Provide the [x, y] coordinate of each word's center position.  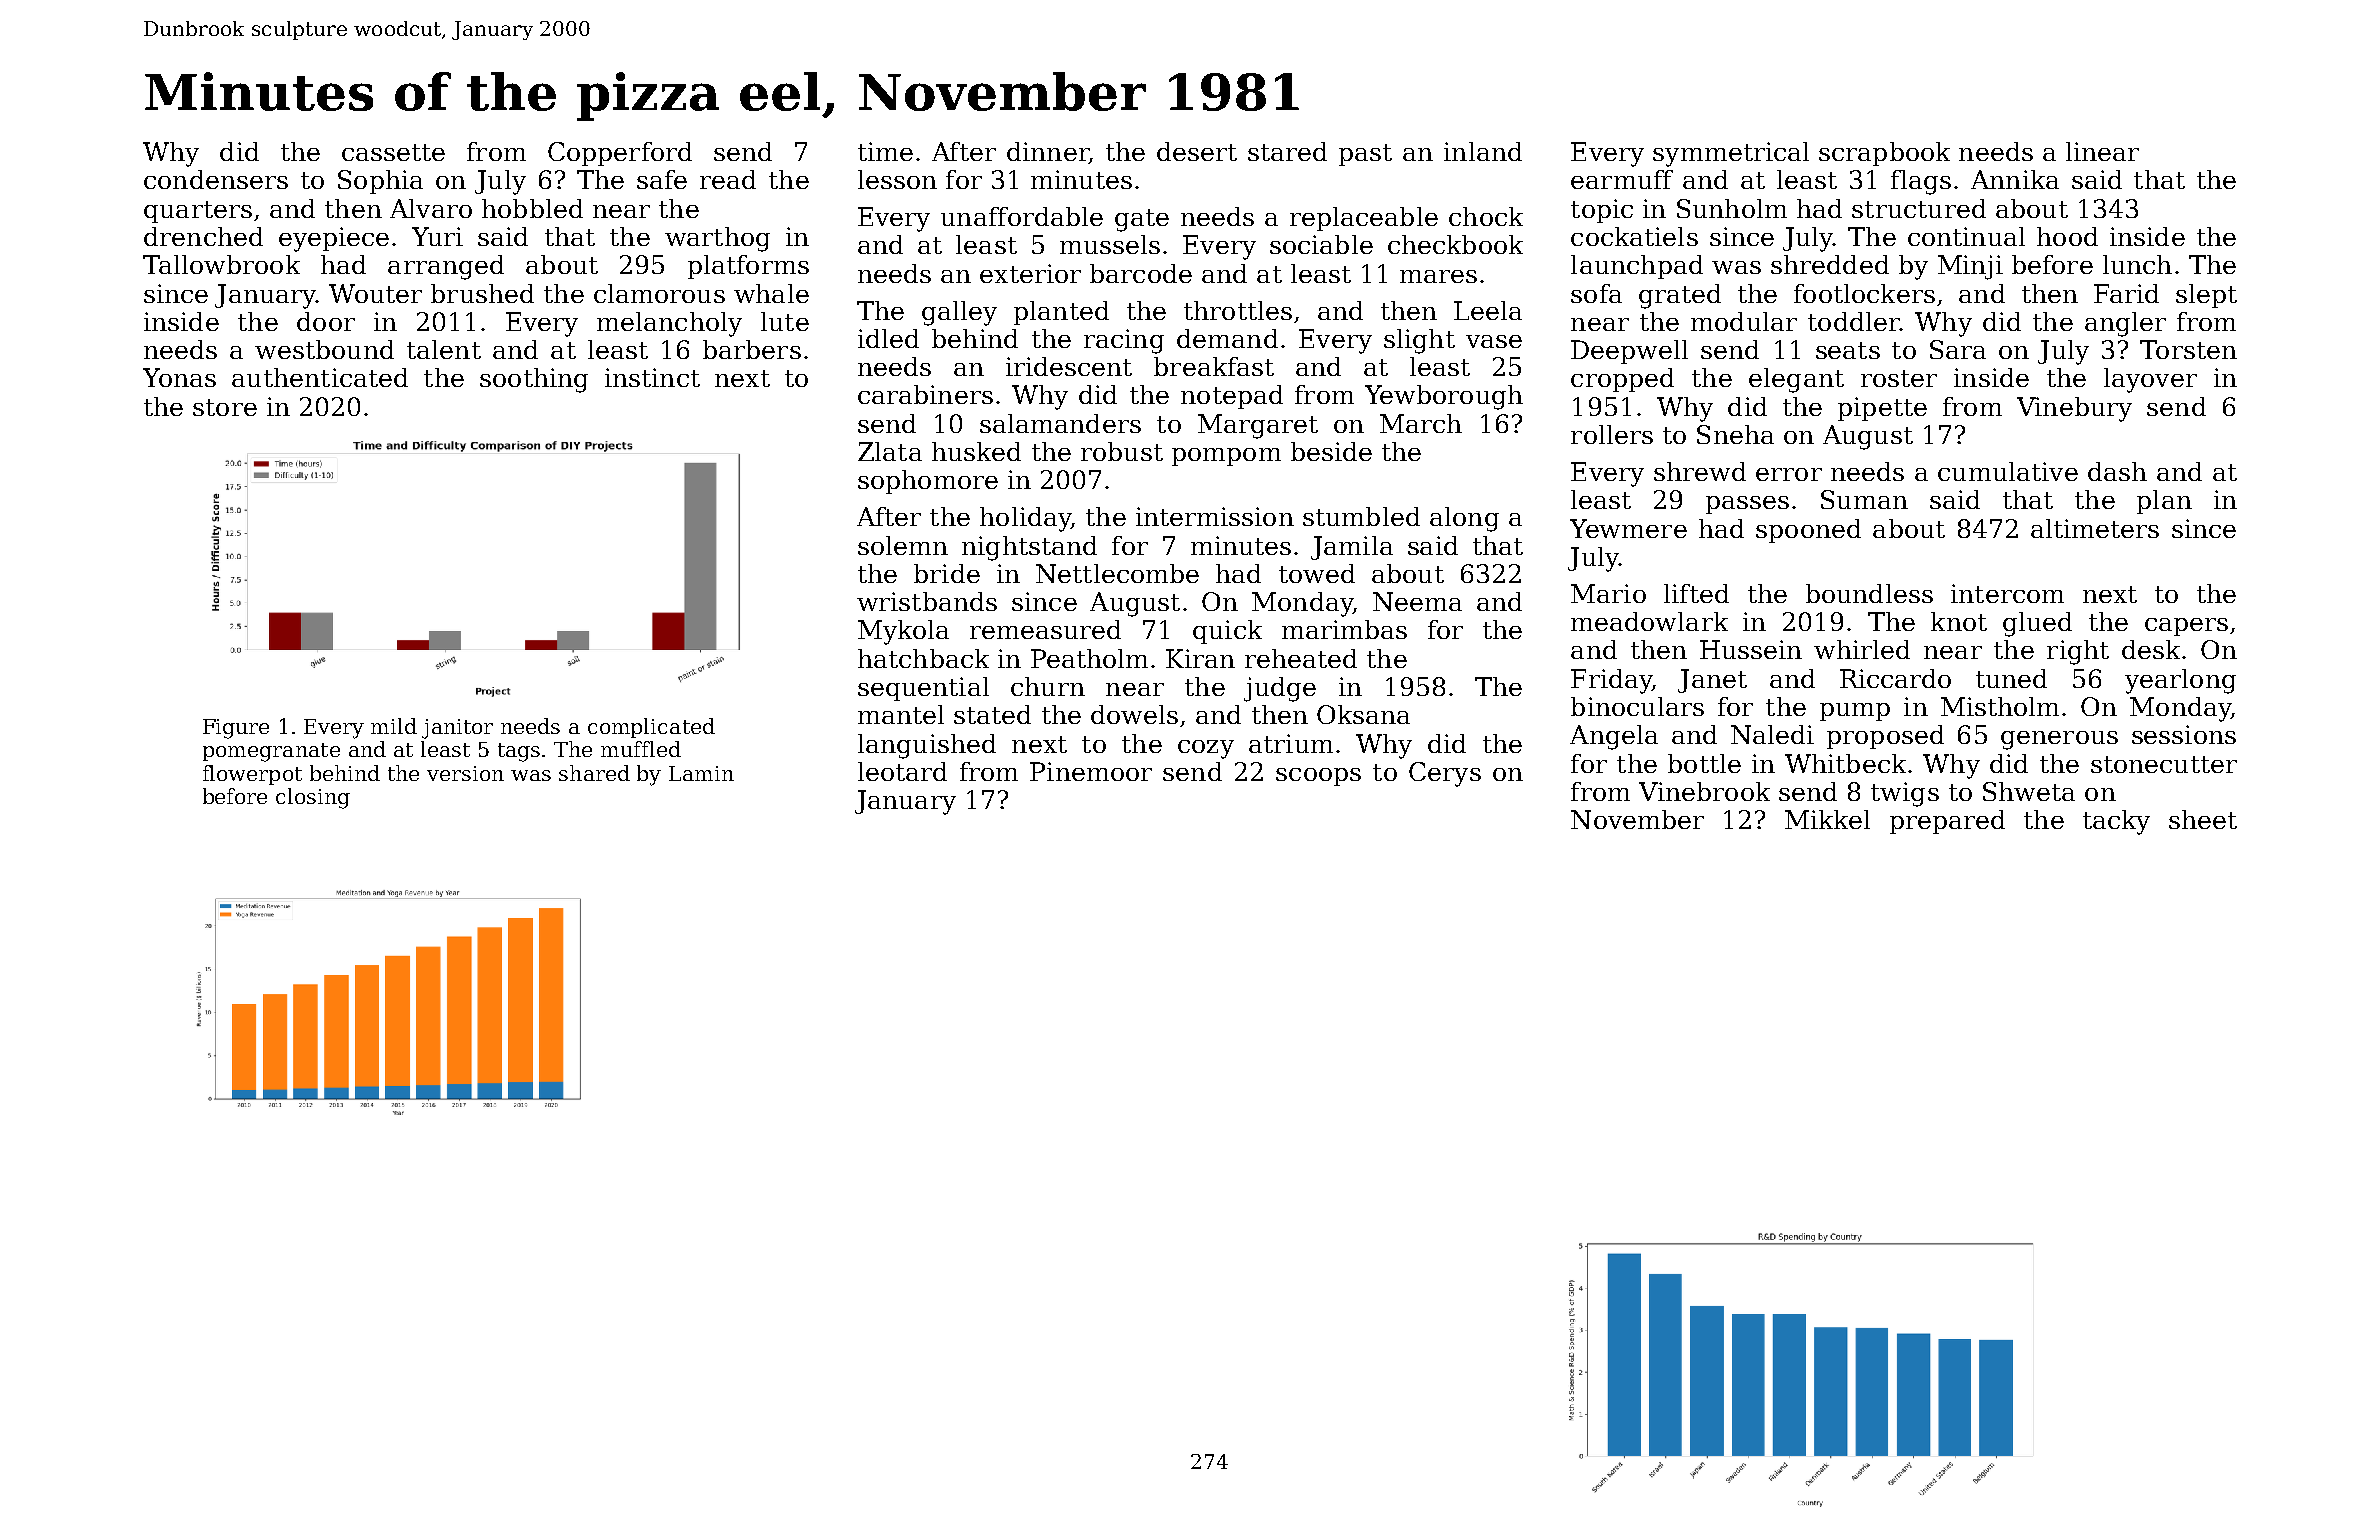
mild [394, 726]
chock [1486, 216]
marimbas [1344, 629]
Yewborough [1444, 397]
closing [313, 798]
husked [976, 451]
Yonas [179, 377]
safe [662, 179]
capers [2186, 627]
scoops [1318, 777]
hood [2067, 236]
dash [2117, 471]
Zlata [890, 451]
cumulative [2008, 471]
